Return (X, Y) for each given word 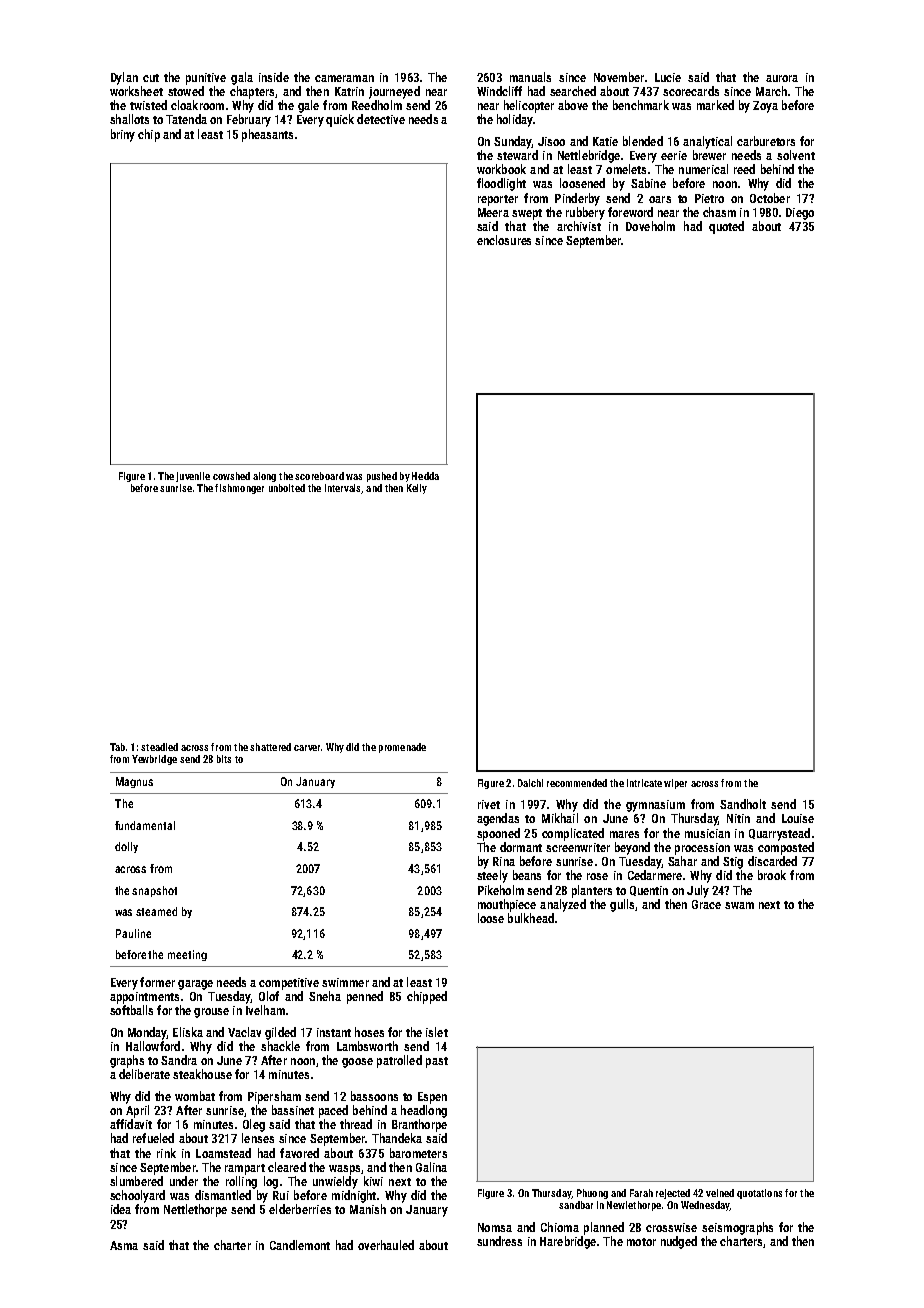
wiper (675, 784)
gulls (622, 905)
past (437, 1062)
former (157, 982)
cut (151, 78)
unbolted (287, 488)
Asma (124, 1245)
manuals (530, 77)
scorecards (691, 91)
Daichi (530, 783)
